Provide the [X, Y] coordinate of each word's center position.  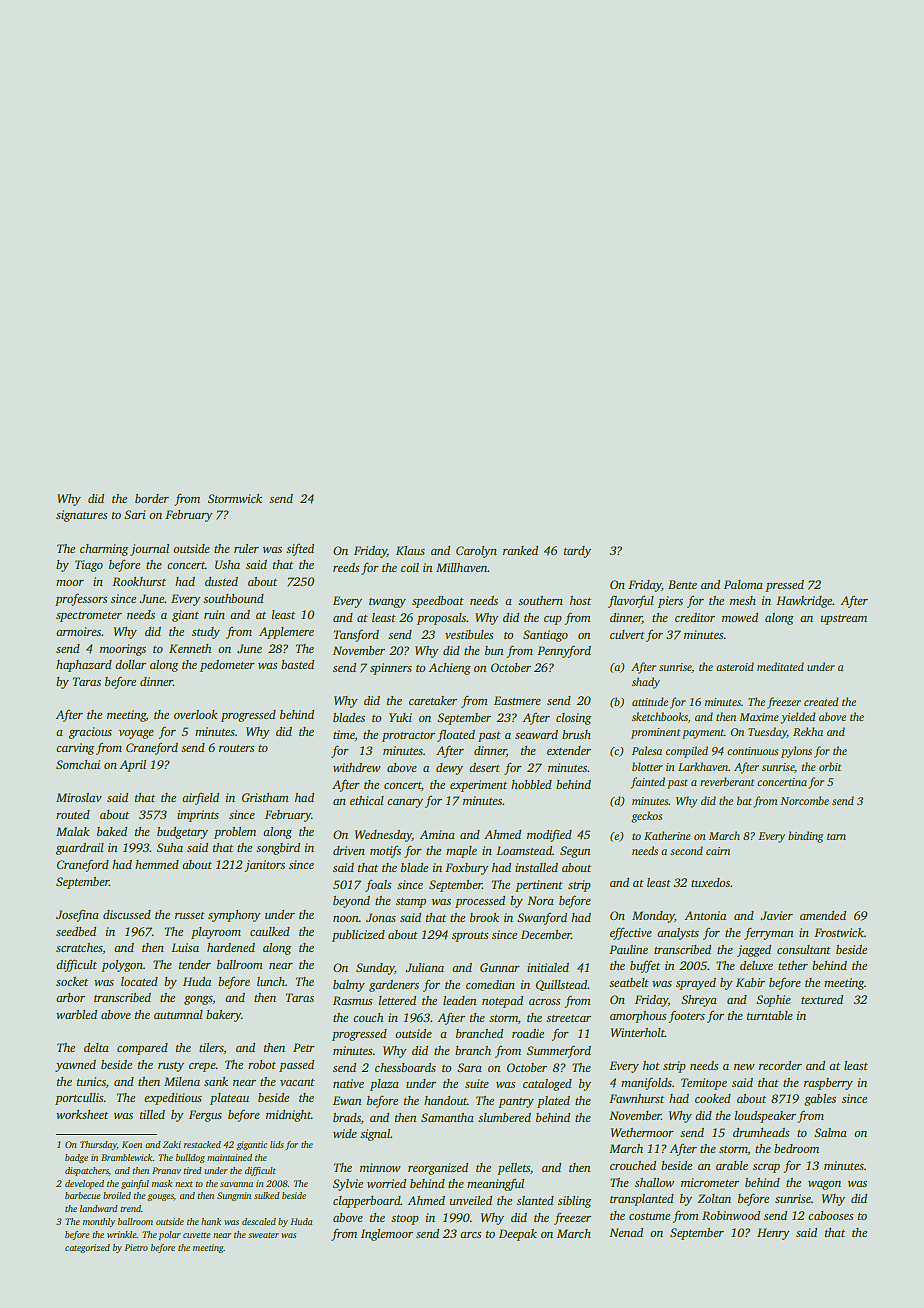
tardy [577, 552]
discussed [127, 914]
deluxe [756, 965]
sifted [300, 549]
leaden [460, 1000]
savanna [236, 1184]
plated [553, 1102]
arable [732, 1165]
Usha [227, 564]
